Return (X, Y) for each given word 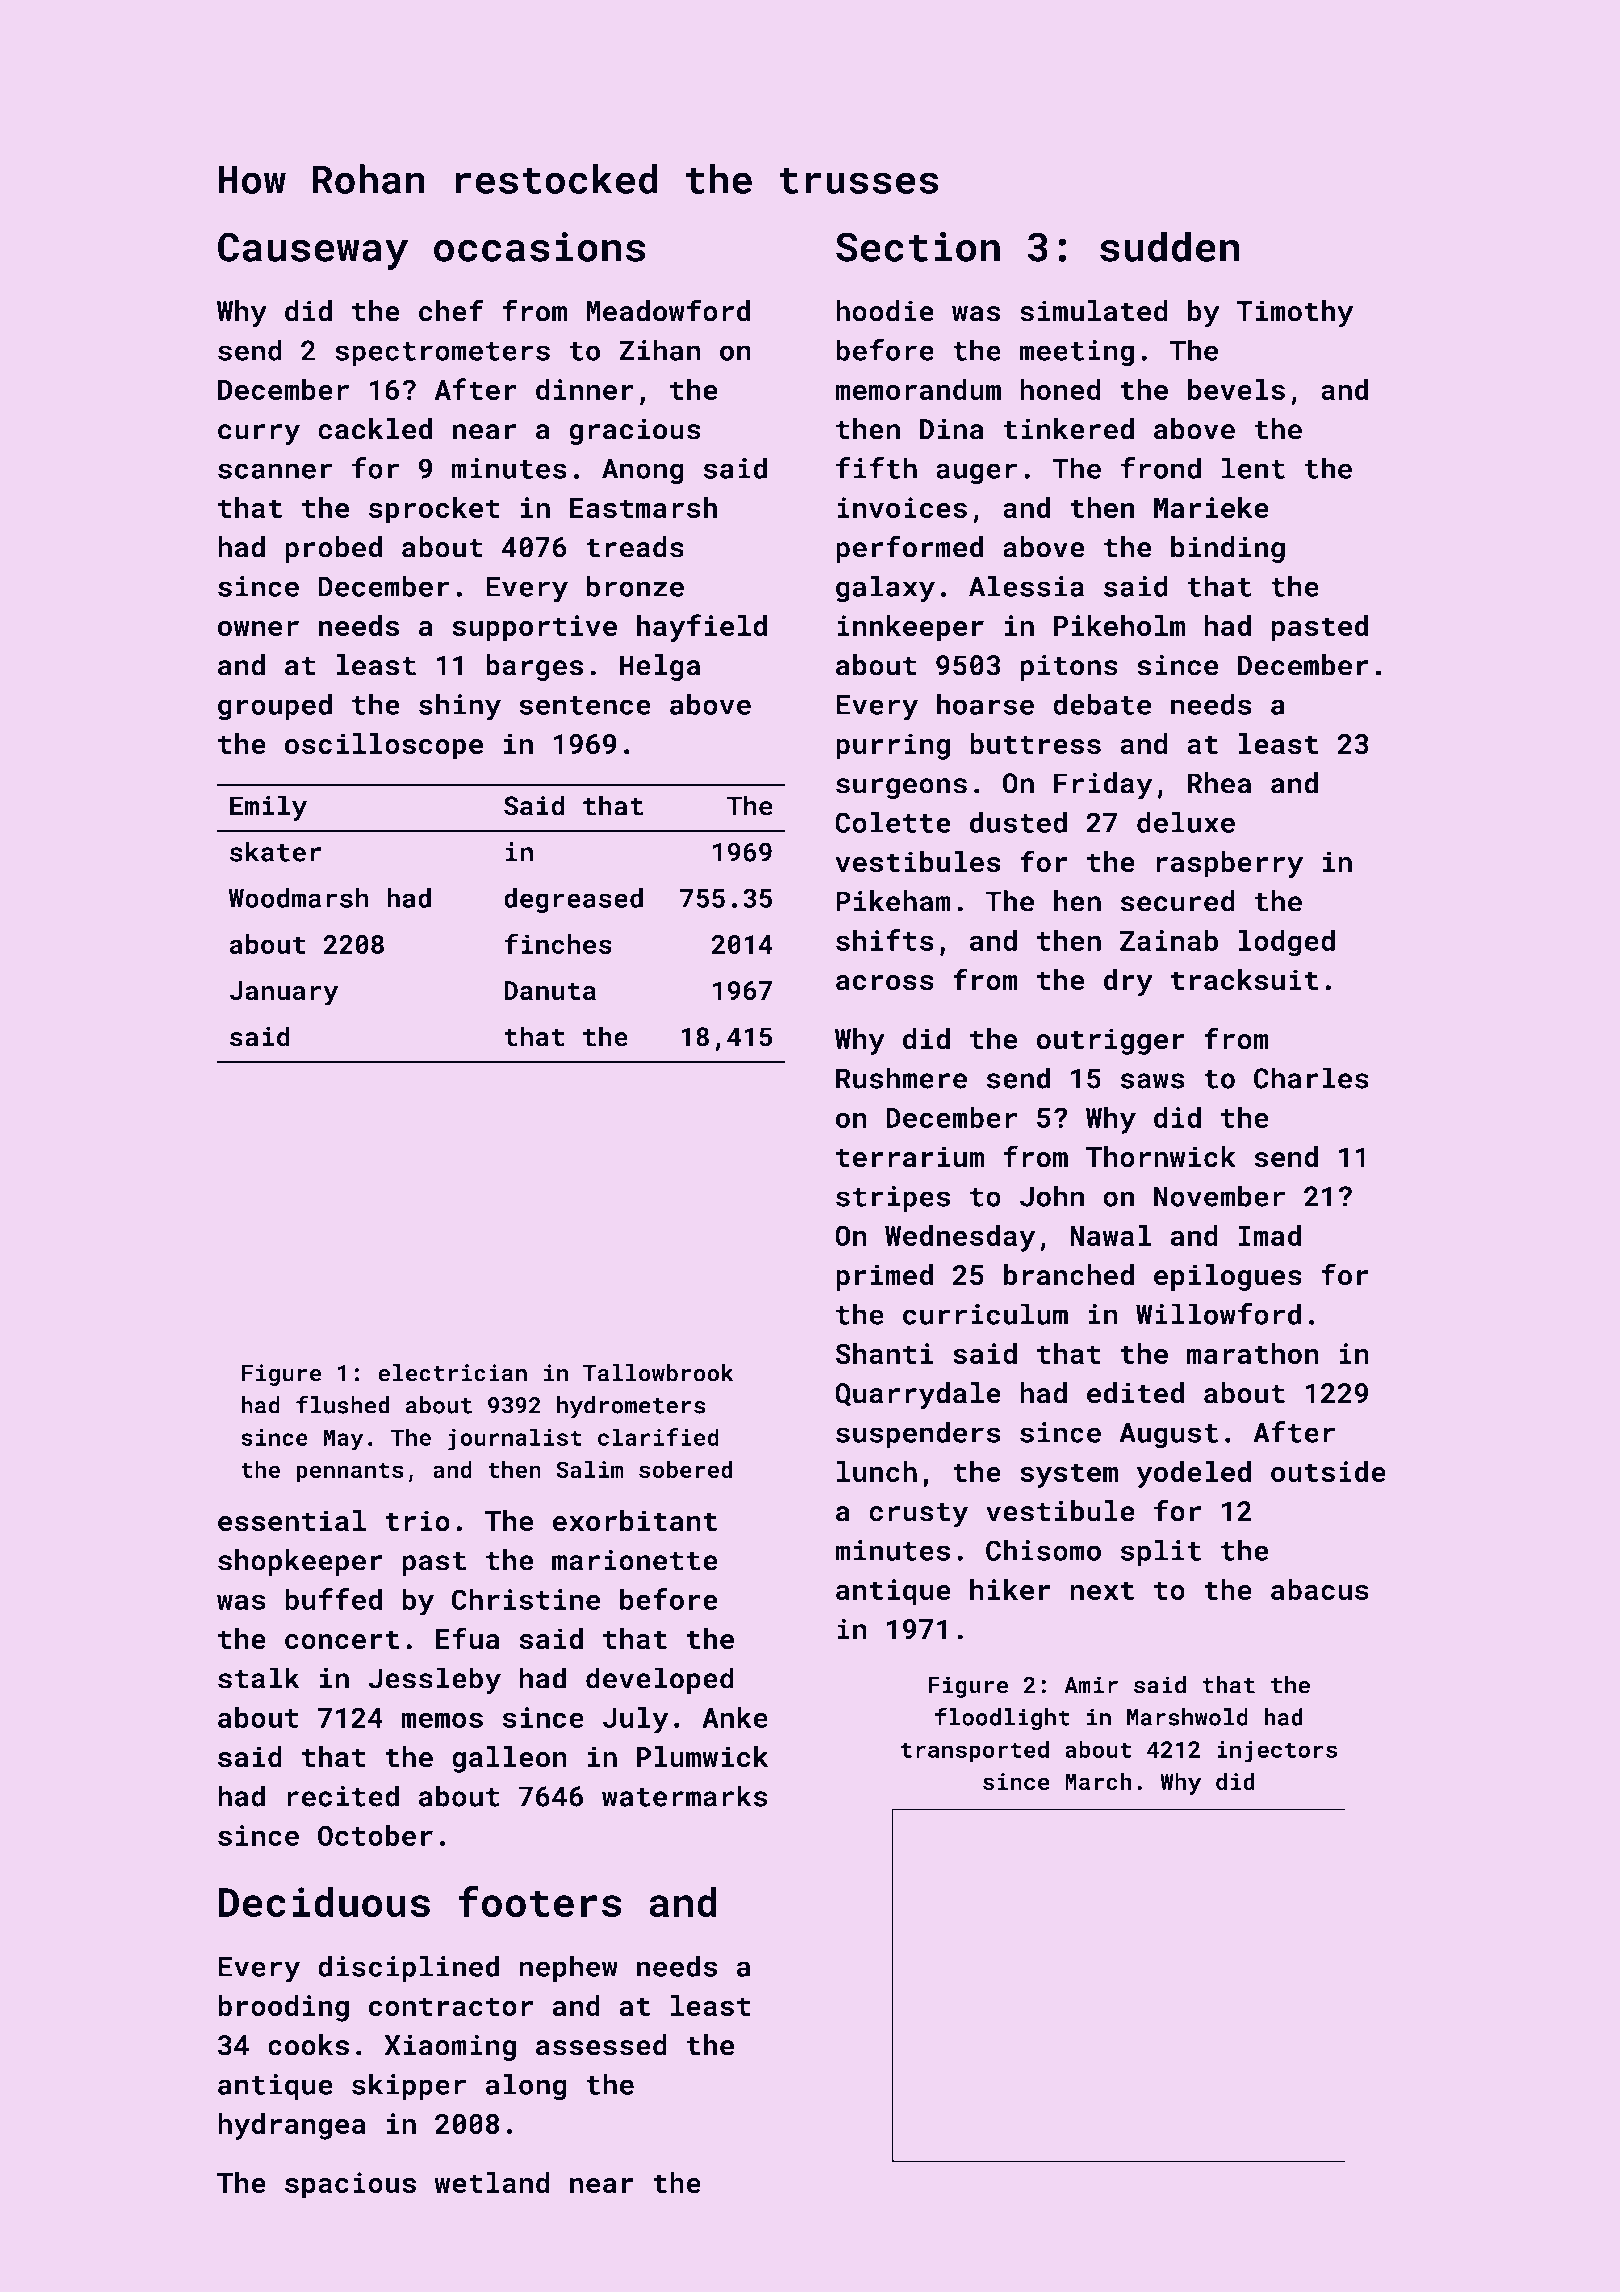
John (1052, 1196)
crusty (919, 1515)
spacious (350, 2185)
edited (1135, 1393)
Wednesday (960, 1238)
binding (1228, 549)
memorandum (918, 389)
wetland (492, 2182)
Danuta (550, 990)
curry (259, 434)
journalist (515, 1439)
